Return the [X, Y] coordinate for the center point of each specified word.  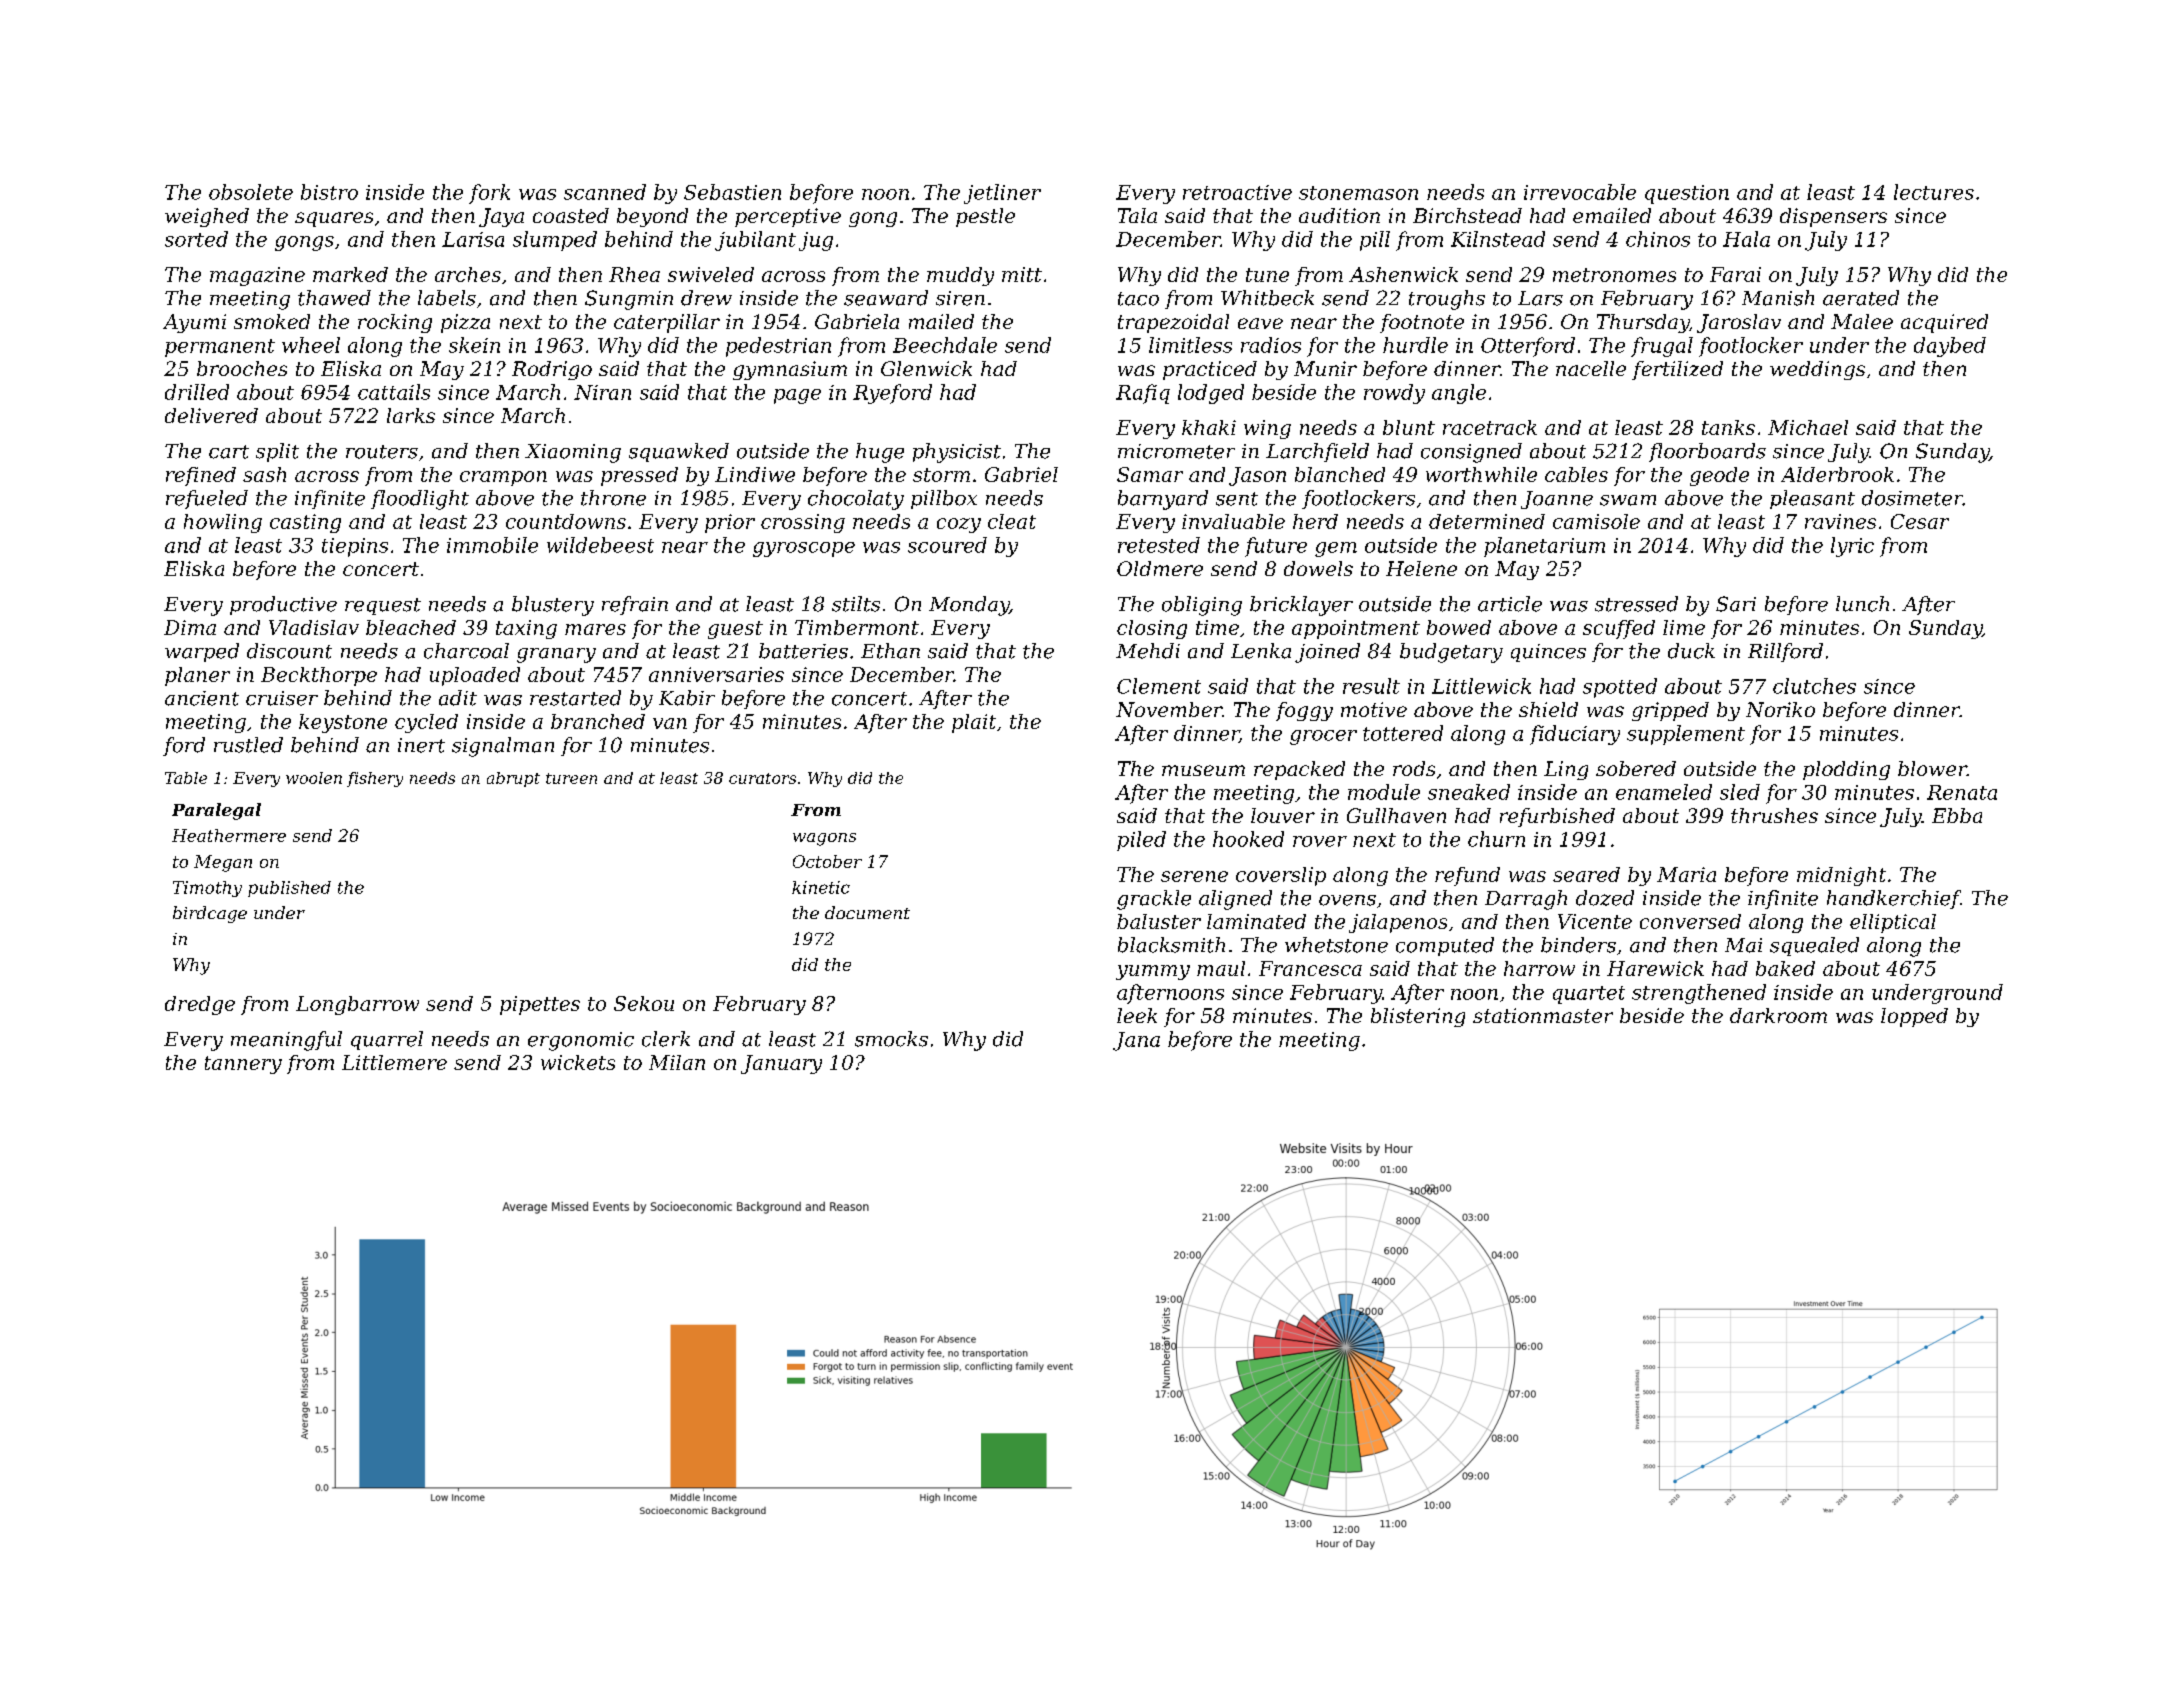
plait [974, 723]
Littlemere [394, 1062]
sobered [1636, 768]
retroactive [1237, 192]
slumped [555, 241]
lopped [1914, 1017]
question [1687, 194]
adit [458, 698]
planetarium [1544, 547]
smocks [891, 1039]
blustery [553, 606]
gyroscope [804, 549]
